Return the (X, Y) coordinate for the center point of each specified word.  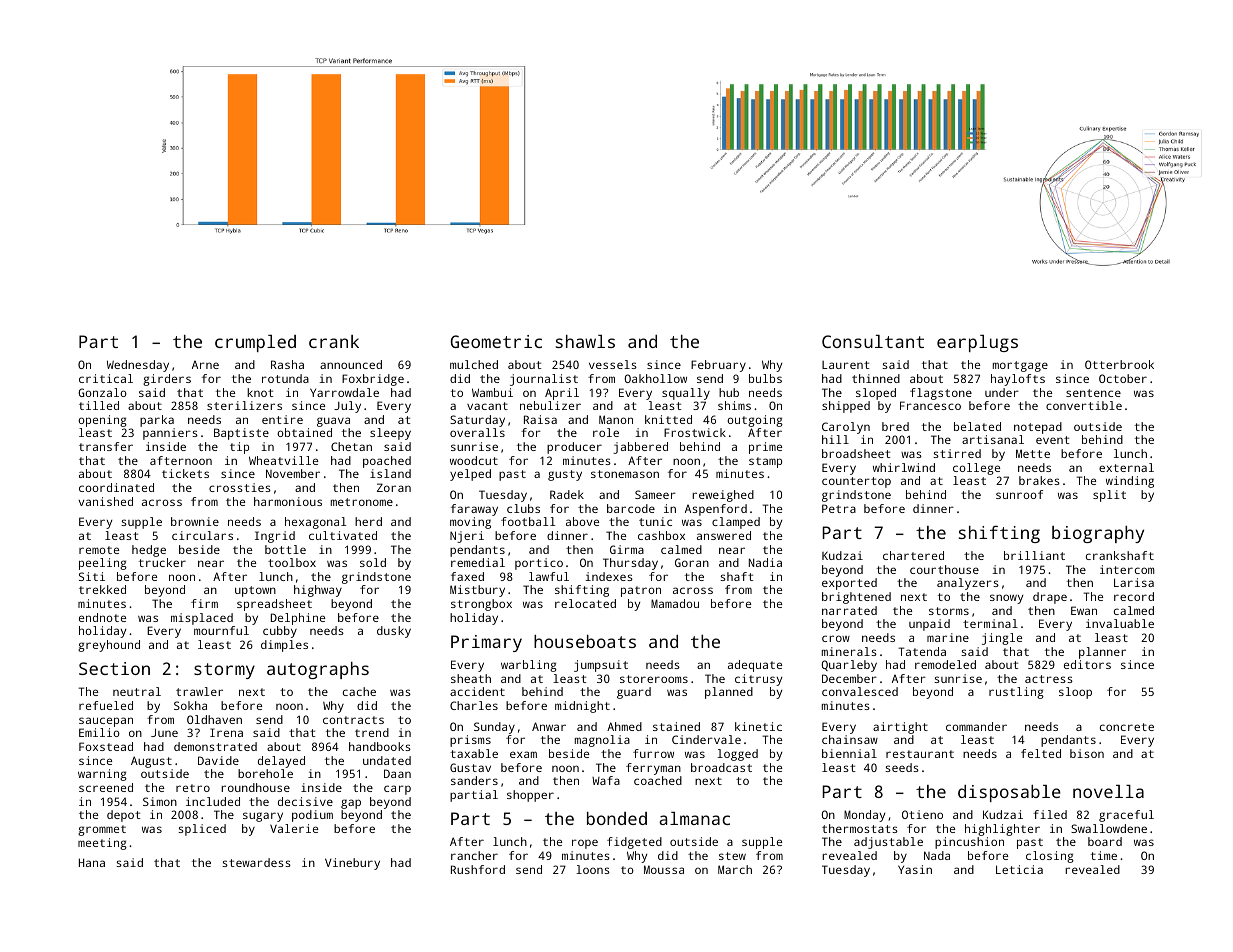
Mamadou (675, 603)
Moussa (664, 869)
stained (676, 726)
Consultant (873, 341)
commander (976, 726)
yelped (470, 475)
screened (106, 787)
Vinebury (352, 864)
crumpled (255, 343)
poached (387, 462)
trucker (162, 562)
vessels (613, 364)
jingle (1002, 639)
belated (977, 426)
